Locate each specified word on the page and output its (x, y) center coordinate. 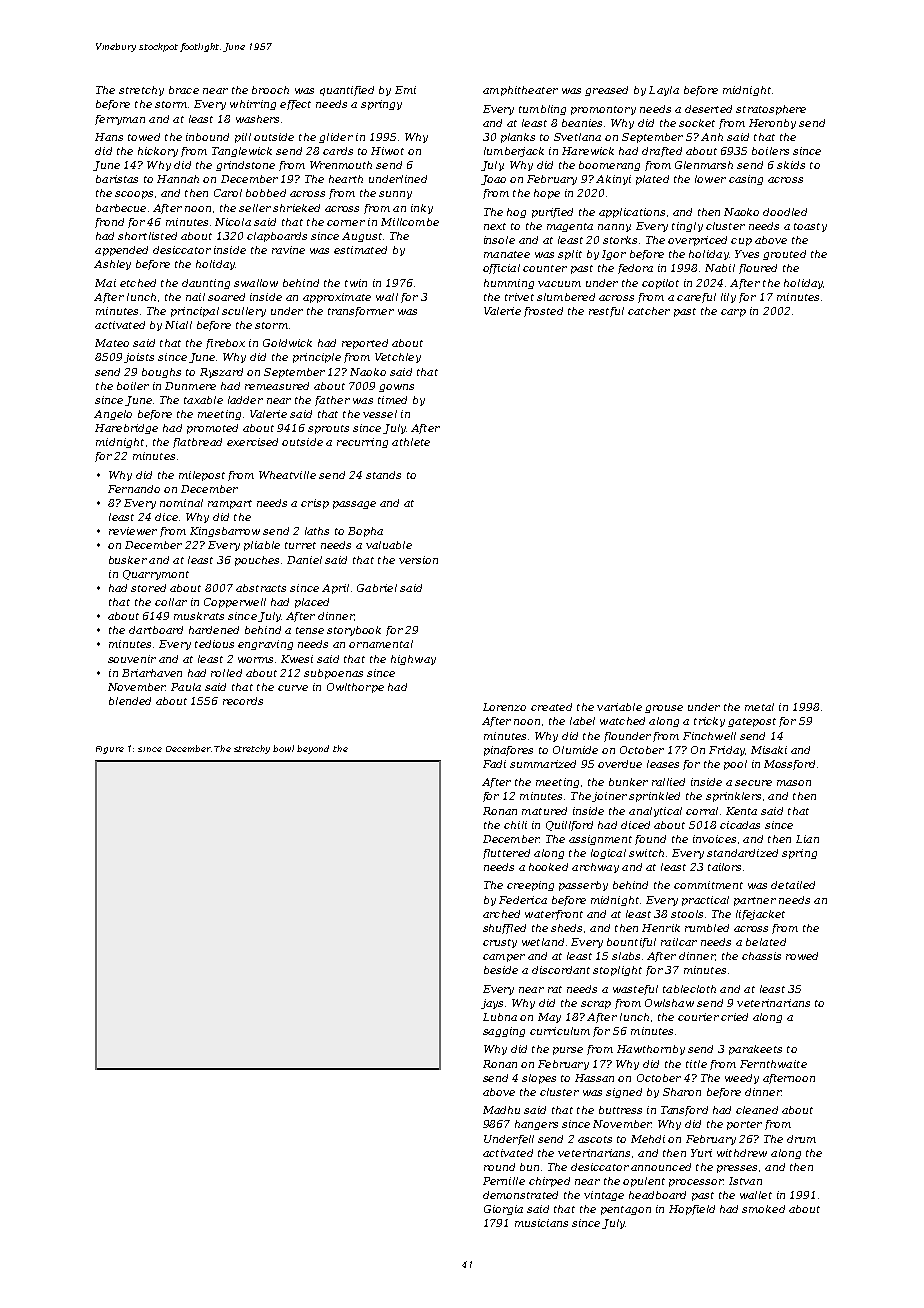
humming (509, 284)
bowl (283, 748)
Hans (109, 137)
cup (741, 242)
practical (705, 901)
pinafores (508, 751)
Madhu (501, 1110)
